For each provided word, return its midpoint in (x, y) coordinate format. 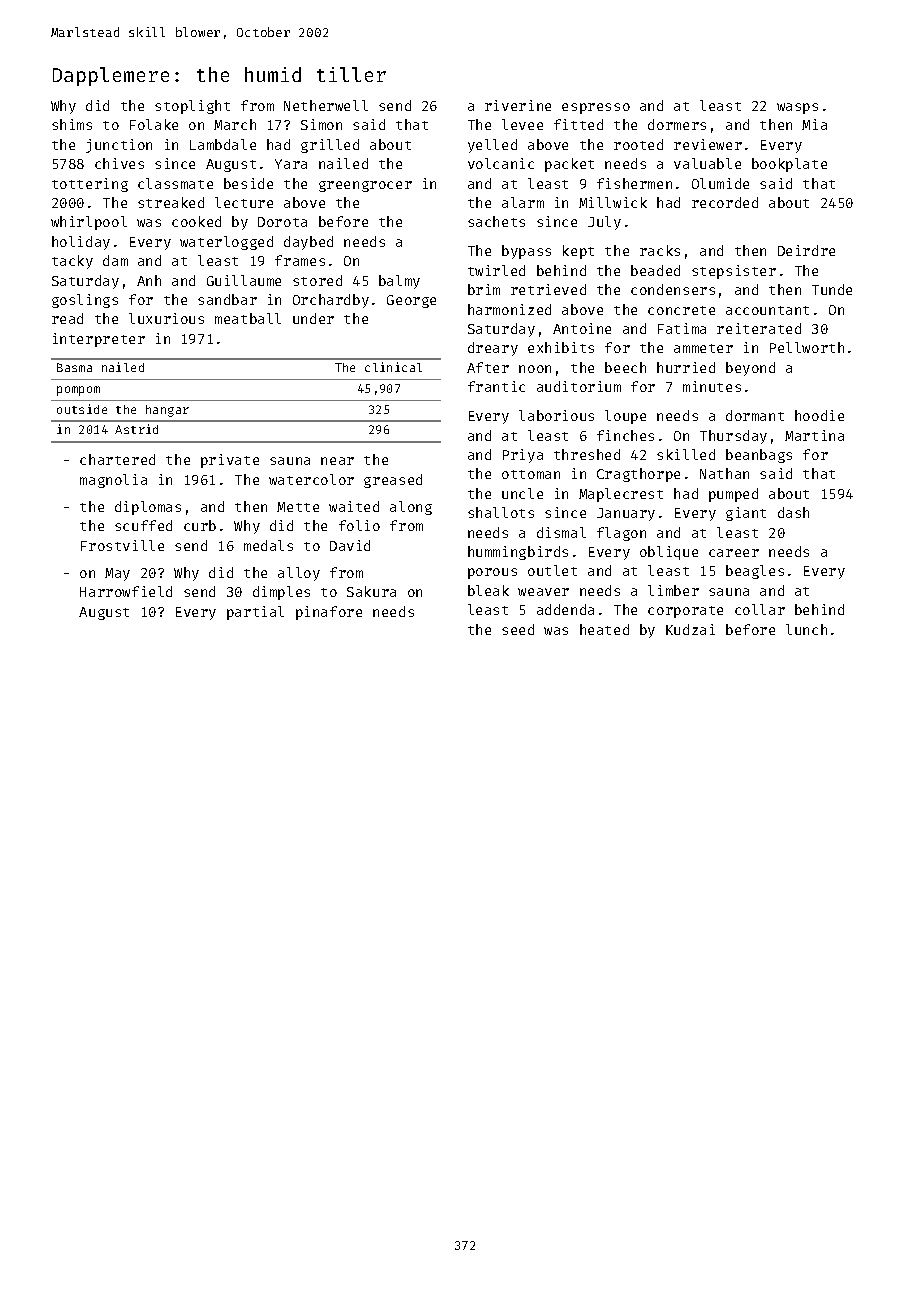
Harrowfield (126, 591)
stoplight (192, 107)
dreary (493, 349)
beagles (755, 572)
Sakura (371, 591)
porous (492, 573)
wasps (797, 108)
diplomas (148, 508)
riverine (518, 105)
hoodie (819, 415)
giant (746, 514)
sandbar (227, 299)
